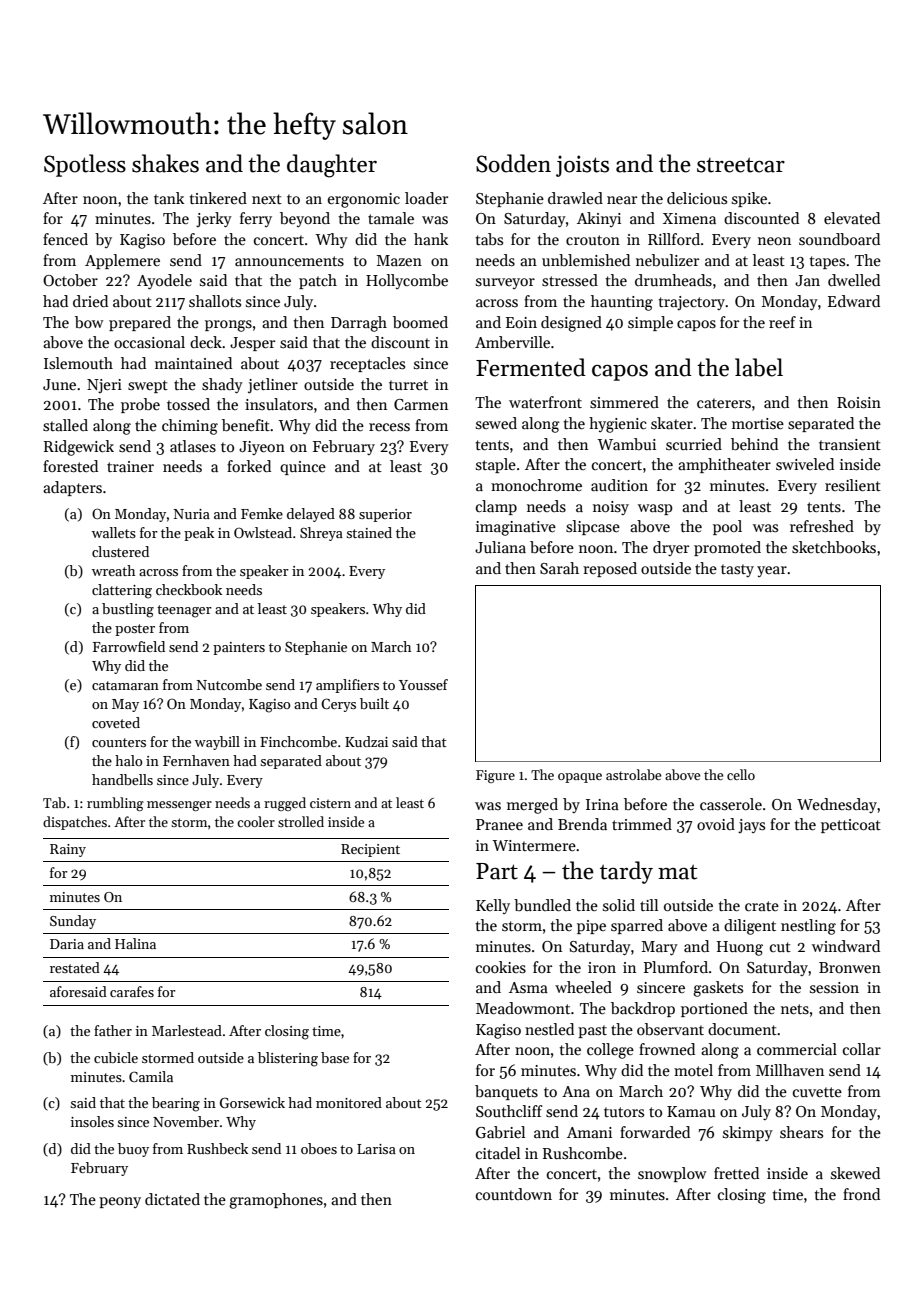  I want to click on strolled, so click(301, 821).
